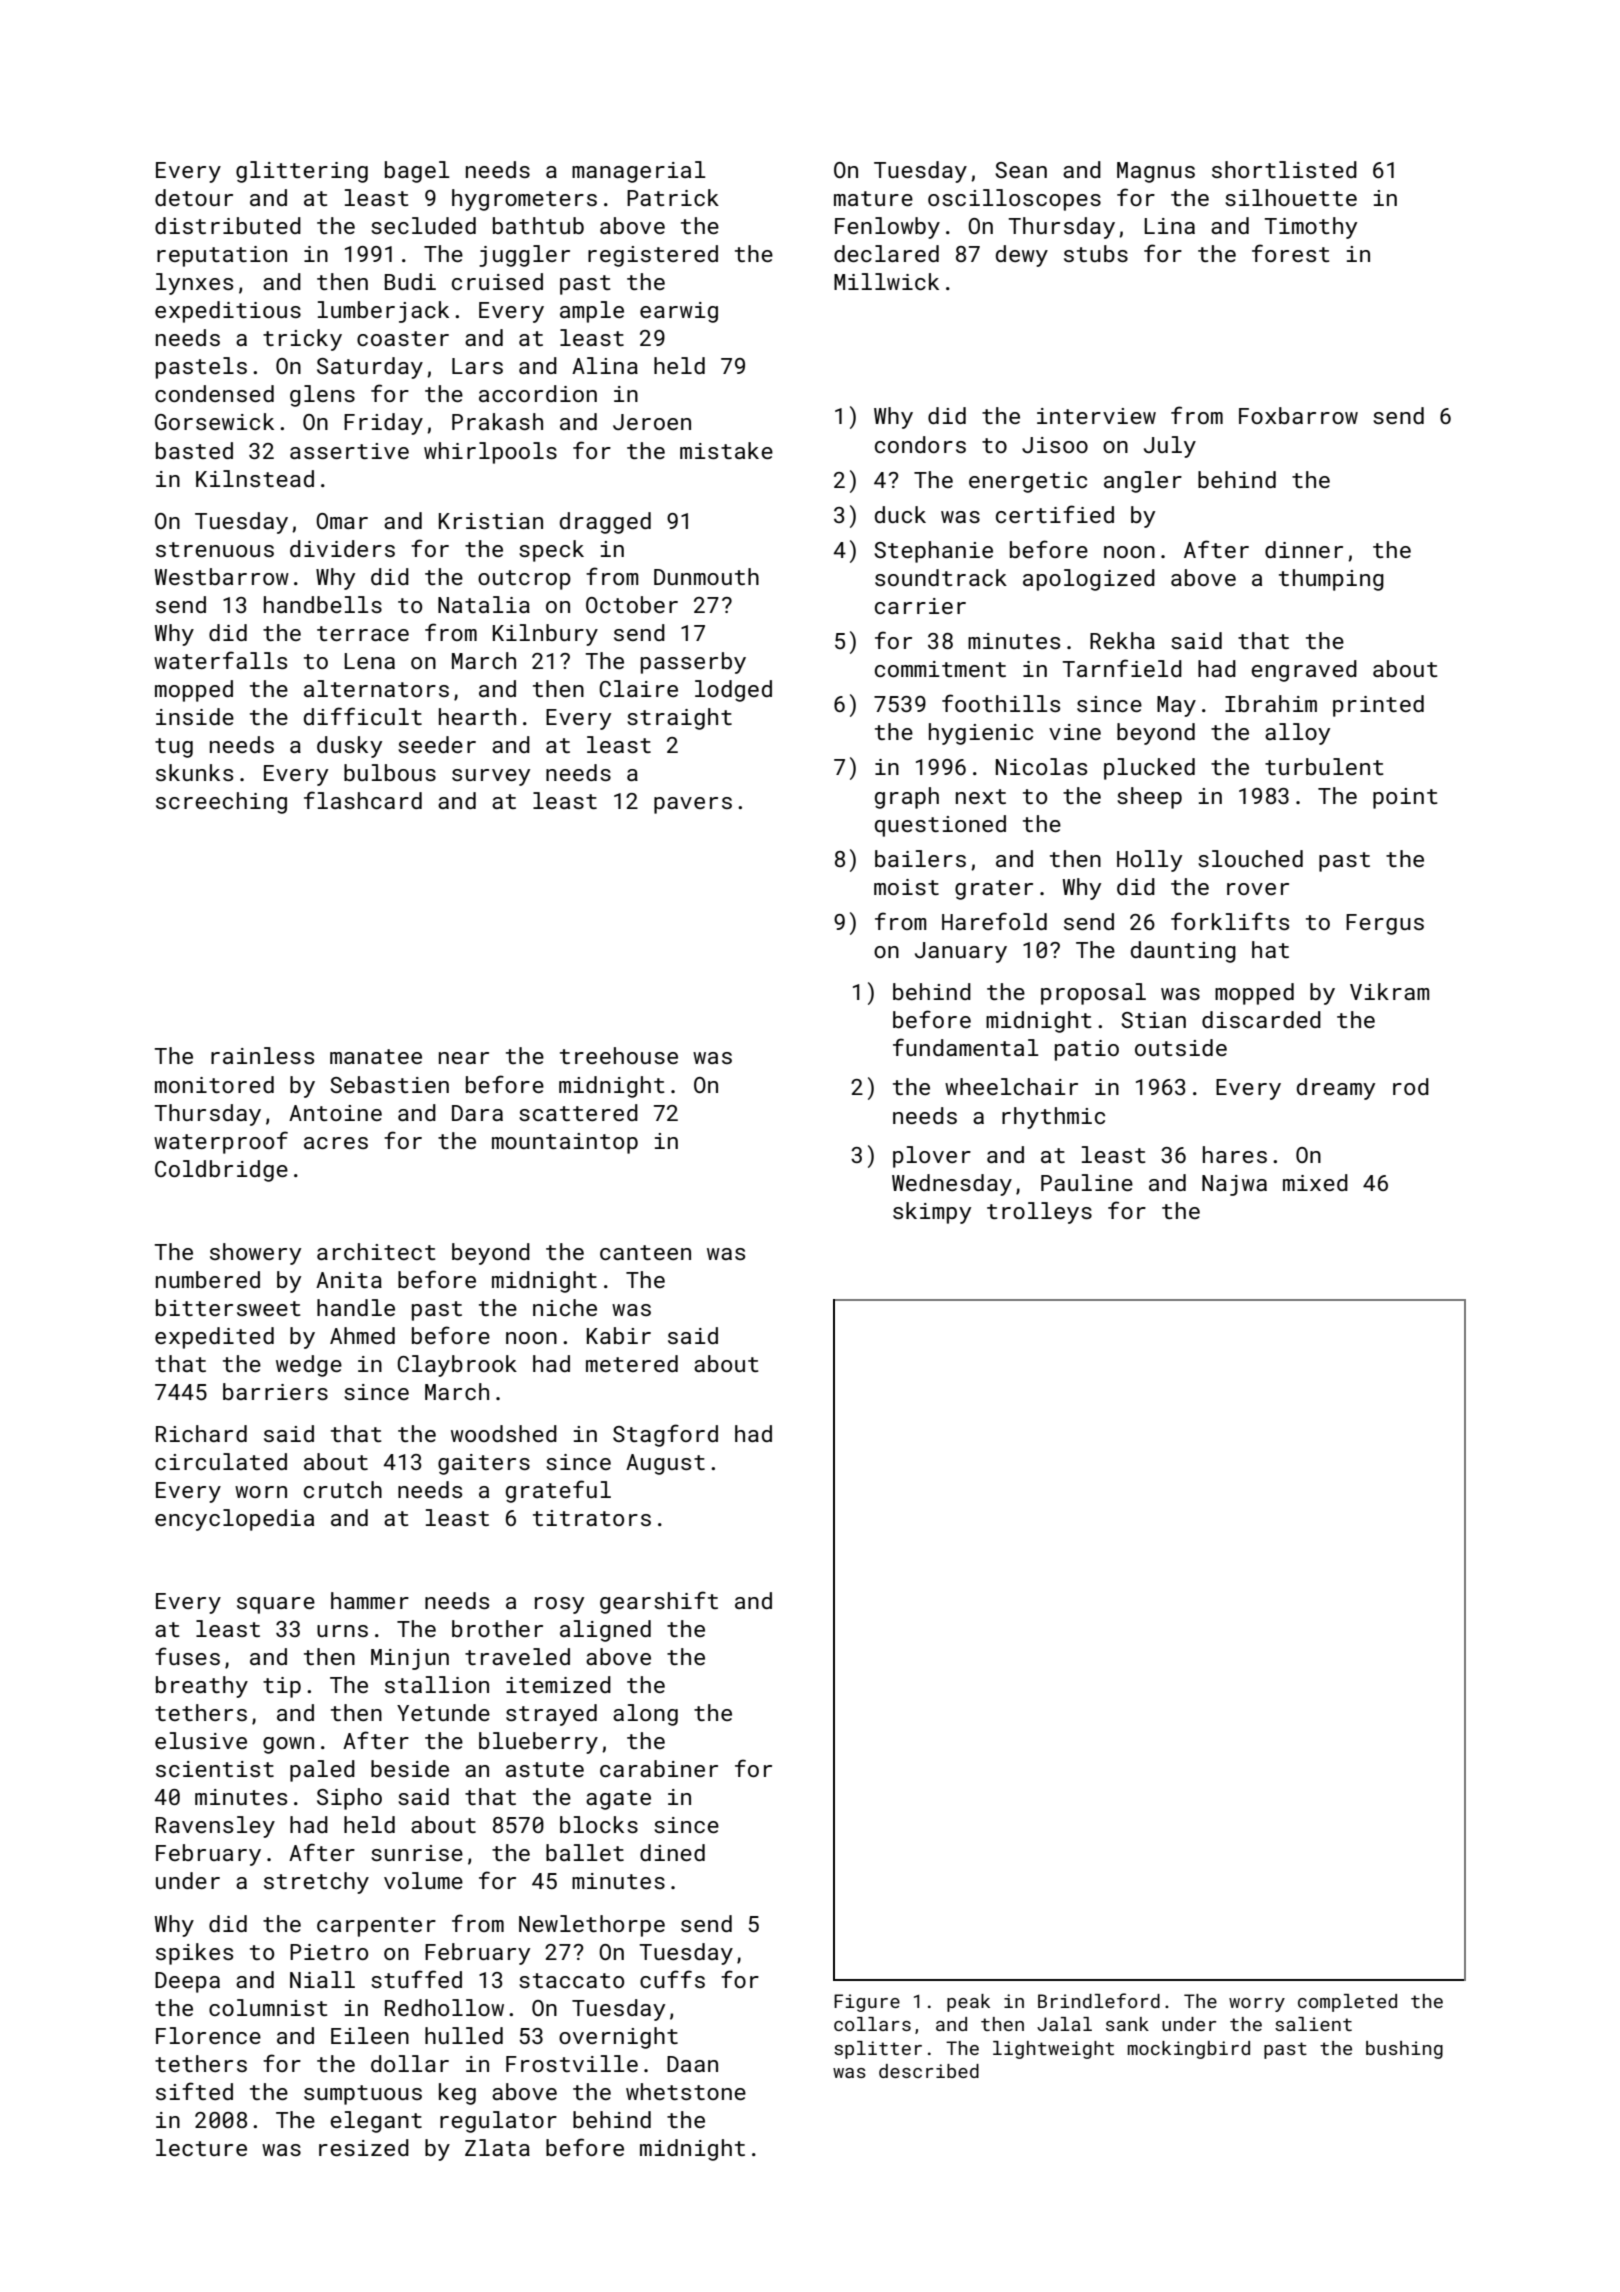 The width and height of the screenshot is (1620, 2292). What do you see at coordinates (497, 2147) in the screenshot?
I see `Zlata` at bounding box center [497, 2147].
